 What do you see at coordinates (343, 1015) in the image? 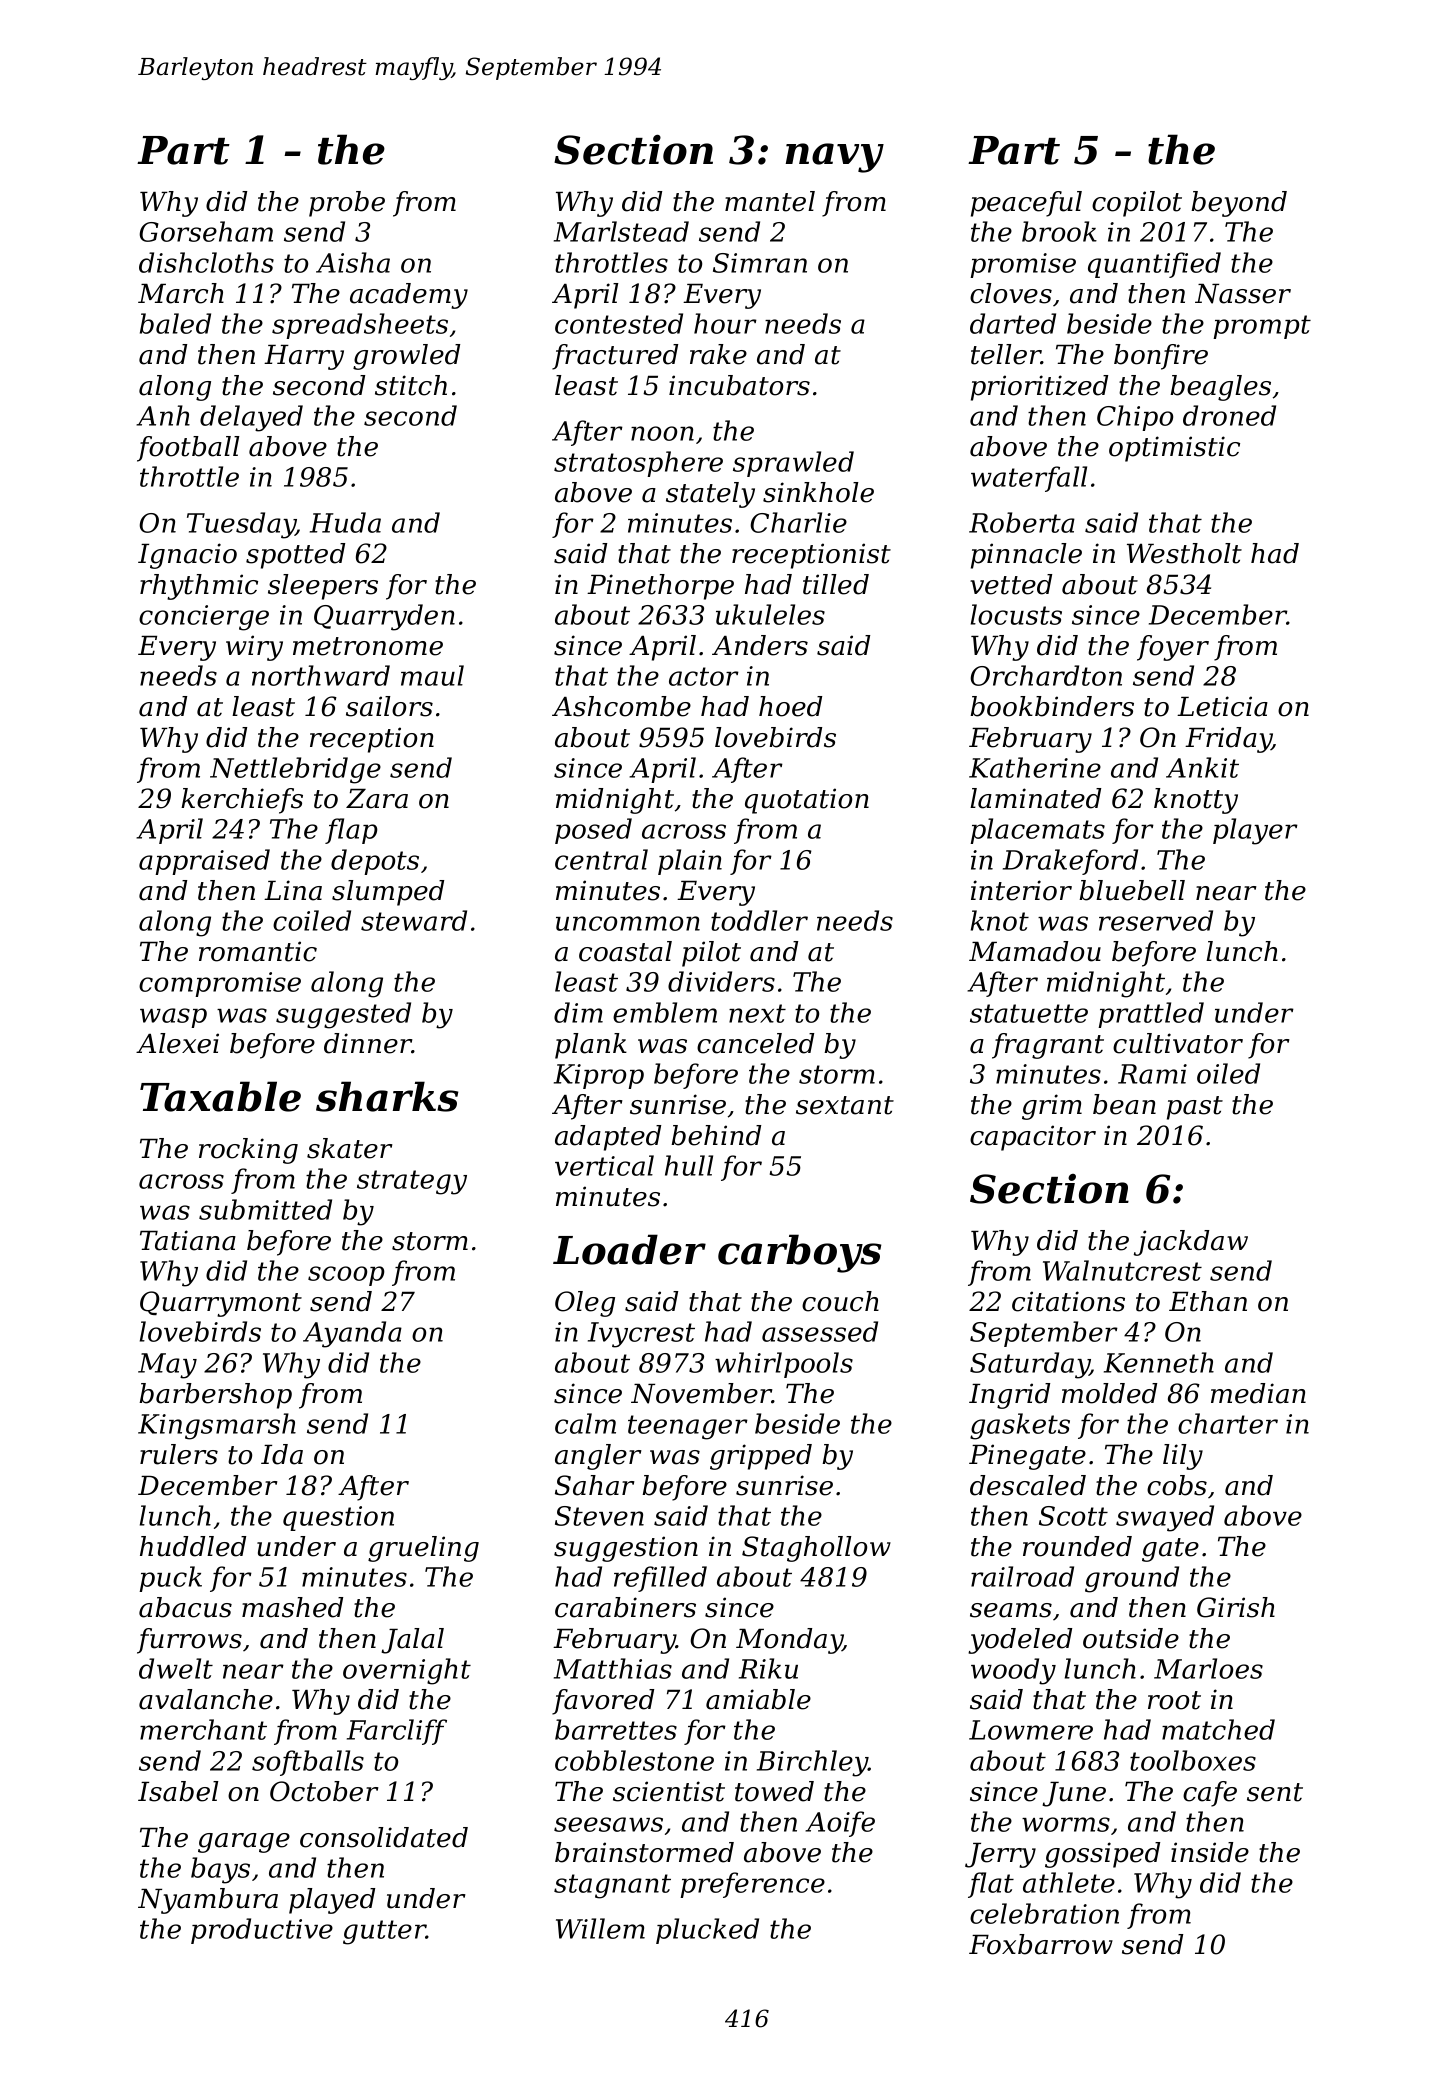
I see `suggested` at bounding box center [343, 1015].
